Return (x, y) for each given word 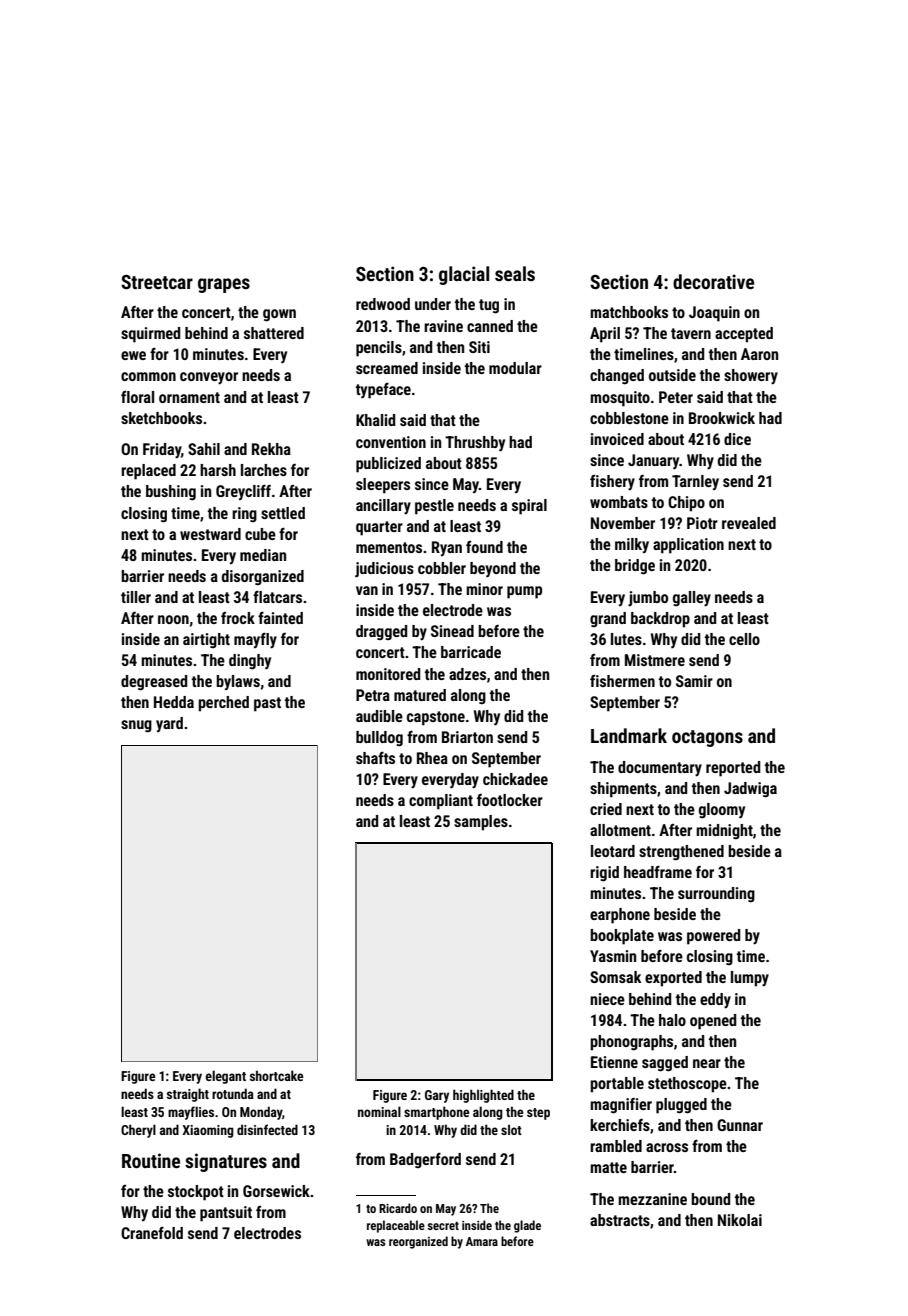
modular (515, 368)
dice (737, 439)
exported (673, 979)
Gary (437, 1096)
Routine (151, 1160)
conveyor (209, 378)
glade (527, 1226)
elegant (226, 1077)
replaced (148, 472)
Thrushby (475, 443)
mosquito (620, 399)
